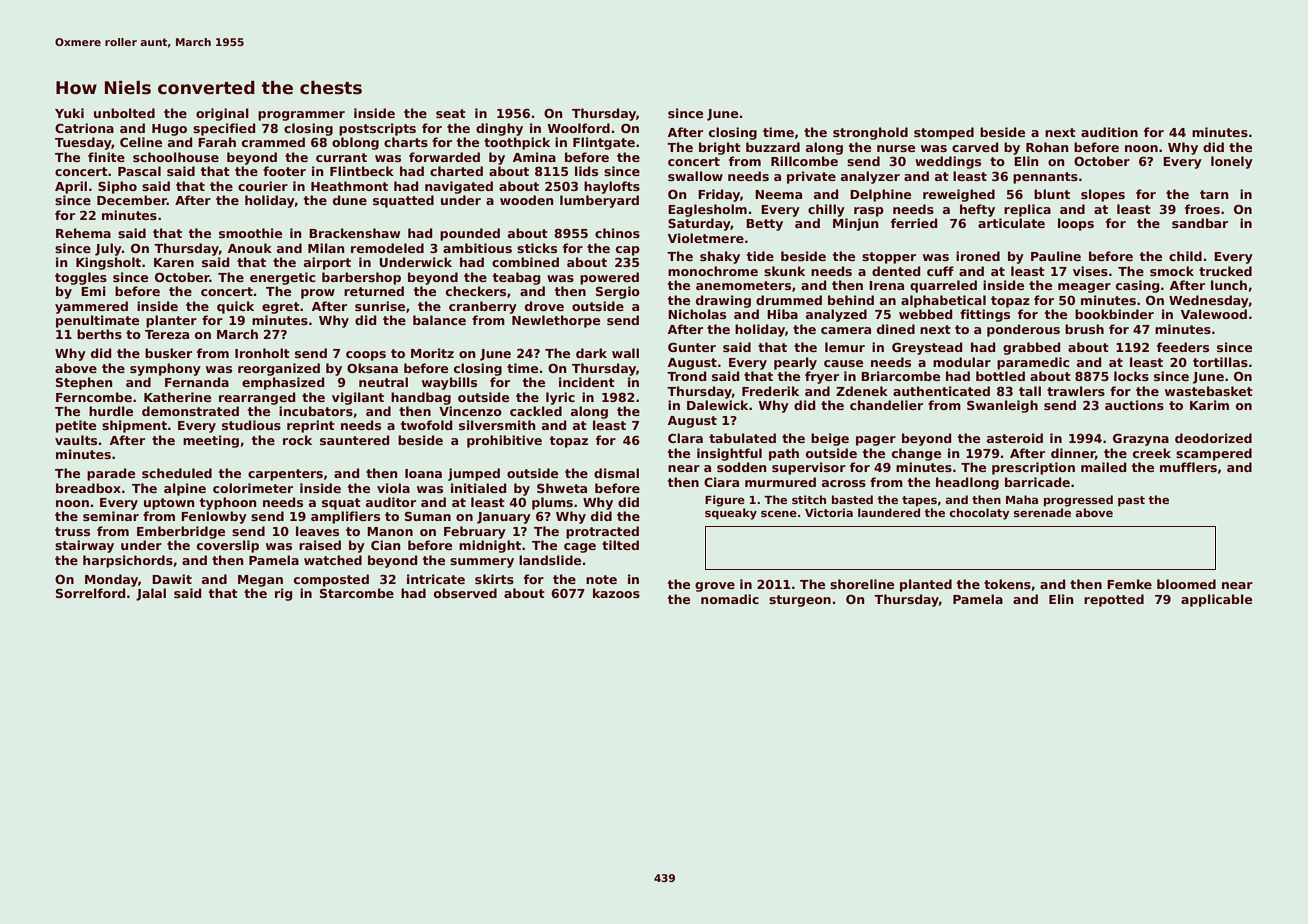 The width and height of the page is (1308, 924). I want to click on ambitious, so click(477, 248).
